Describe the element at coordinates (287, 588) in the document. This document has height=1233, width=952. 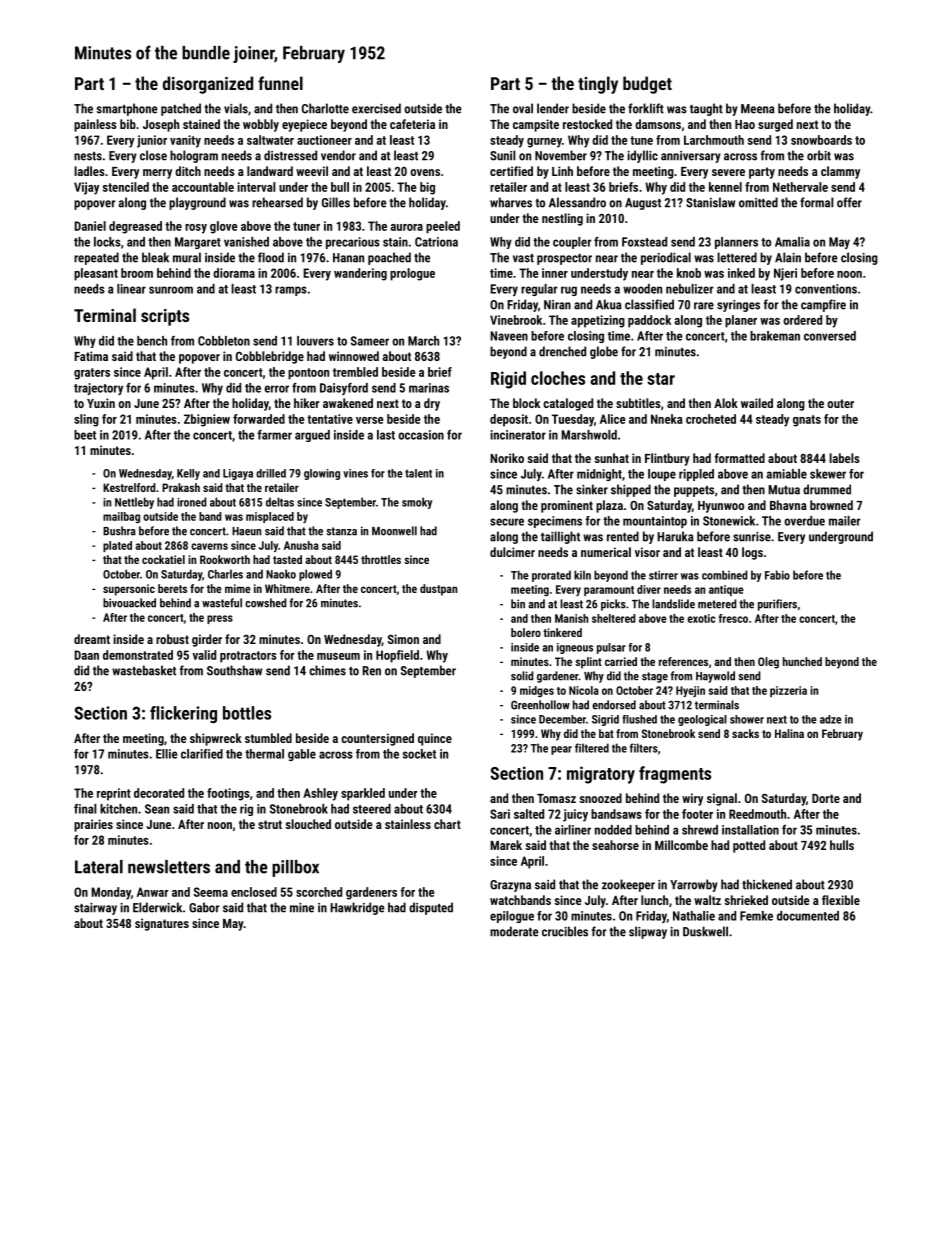
I see `Whitmere` at that location.
